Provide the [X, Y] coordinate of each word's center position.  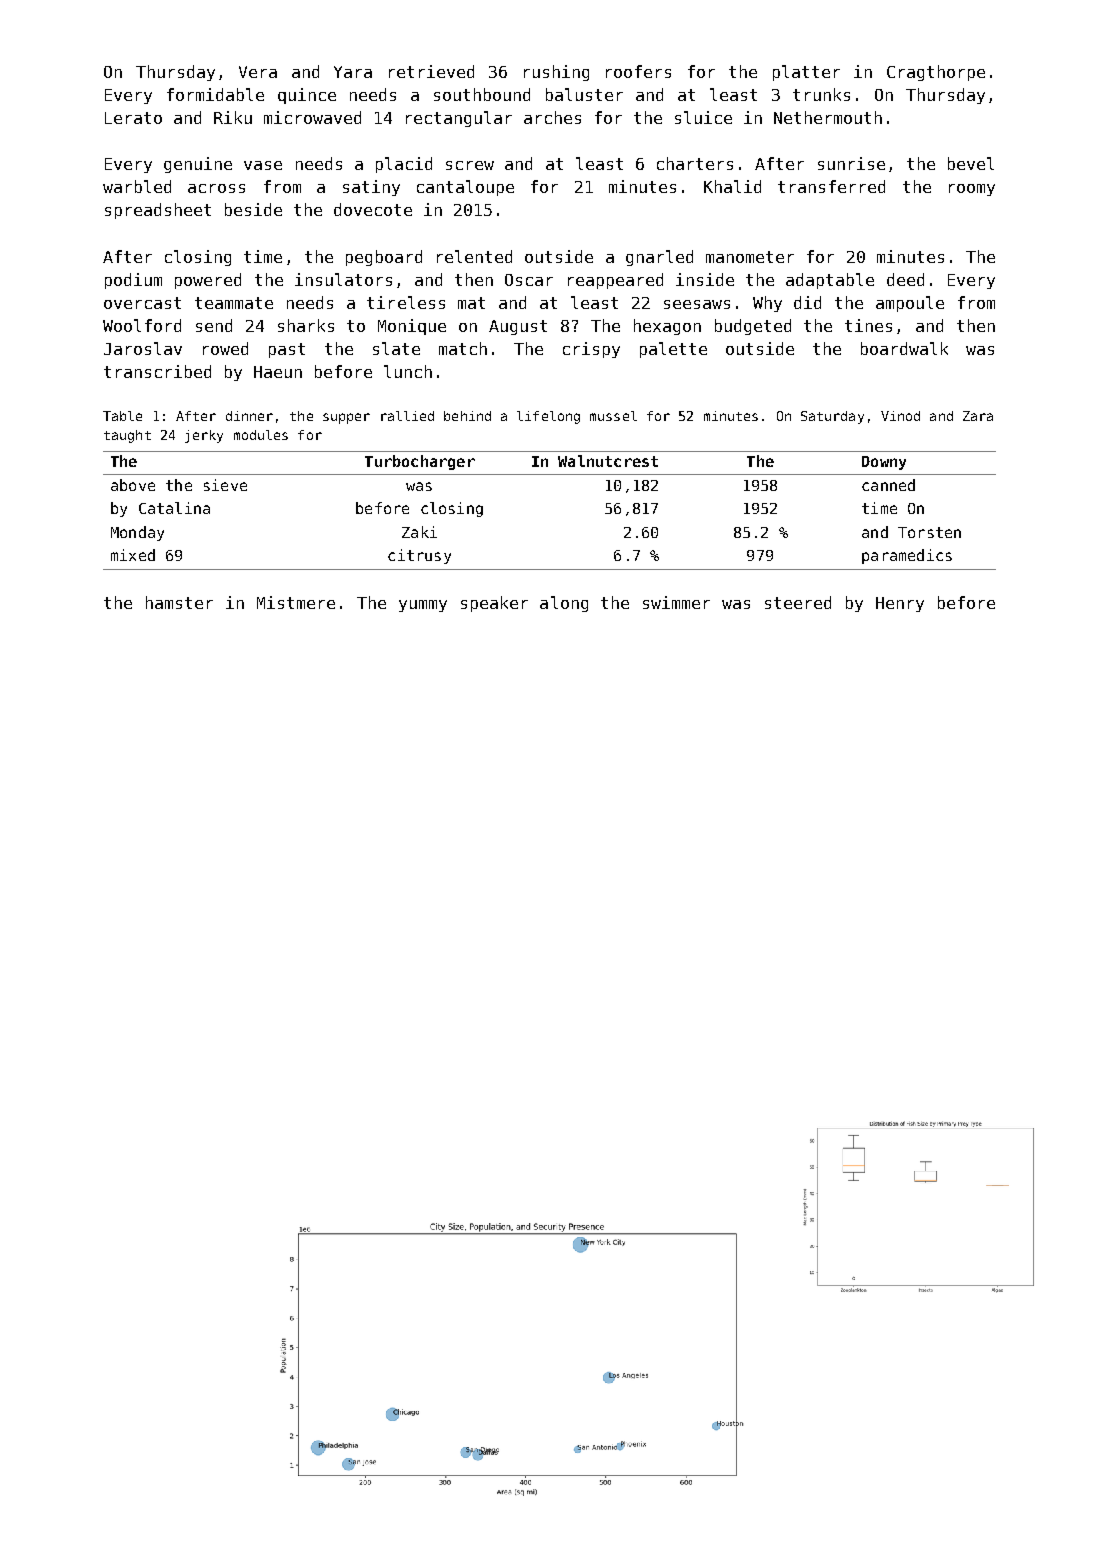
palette [673, 350]
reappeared [615, 281]
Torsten [929, 532]
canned [888, 485]
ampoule [910, 304]
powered [208, 281]
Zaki [419, 532]
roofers [638, 71]
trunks [821, 94]
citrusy [419, 556]
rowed [225, 348]
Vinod [900, 416]
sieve [225, 485]
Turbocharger [420, 462]
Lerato [133, 118]
